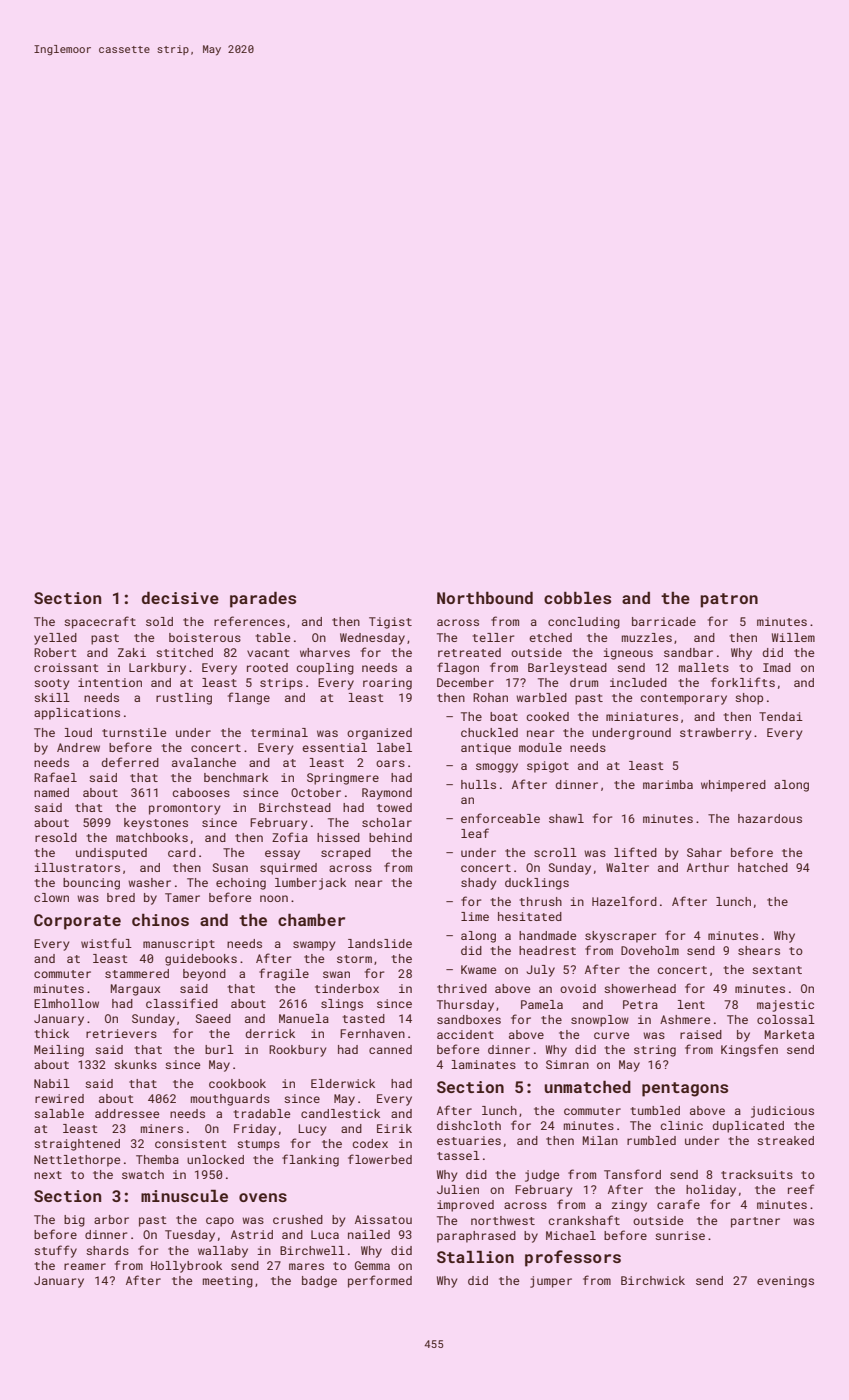 The image size is (849, 1400). Describe the element at coordinates (782, 1112) in the screenshot. I see `judicious` at that location.
